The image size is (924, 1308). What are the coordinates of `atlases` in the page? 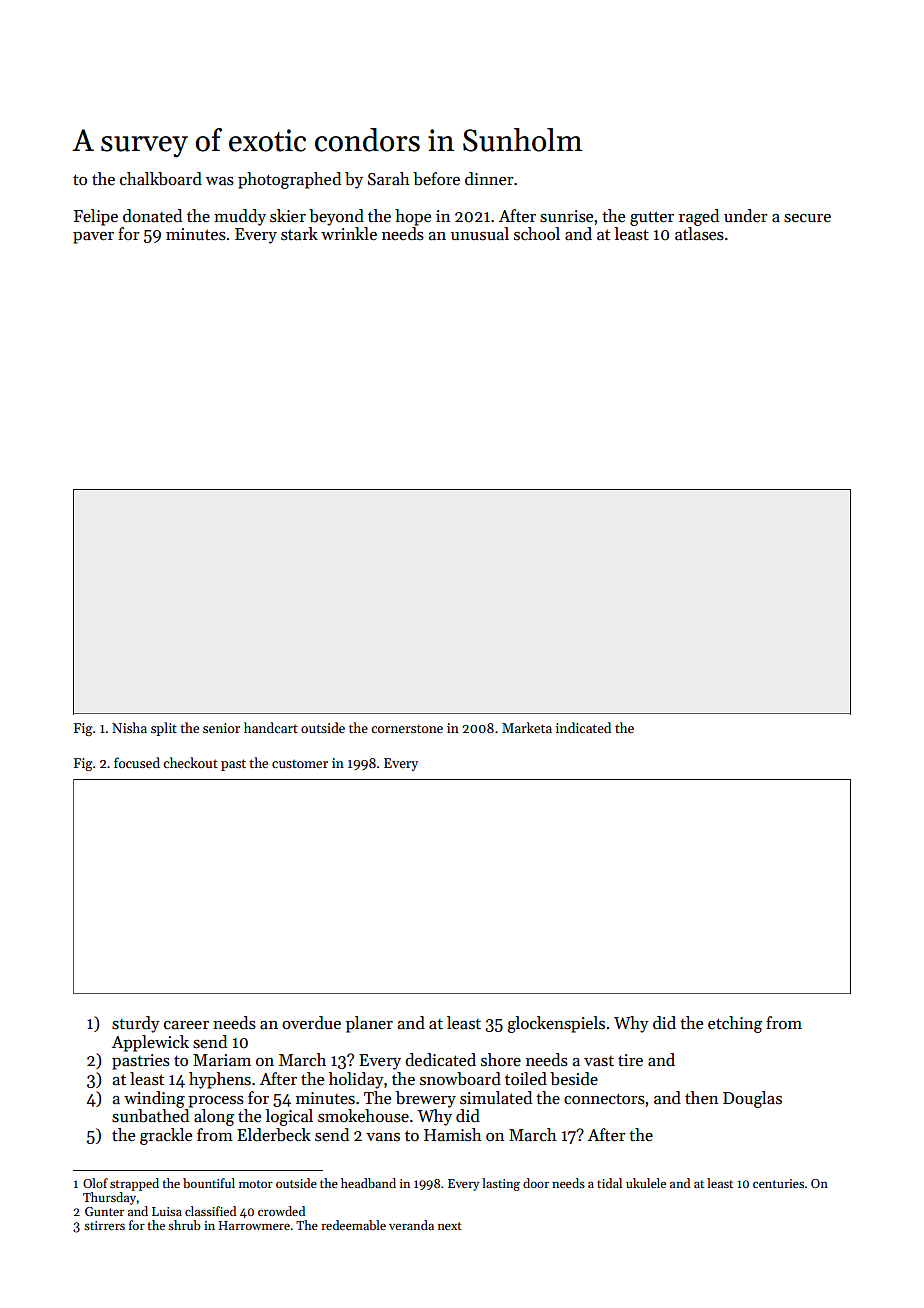 It's located at (699, 234).
